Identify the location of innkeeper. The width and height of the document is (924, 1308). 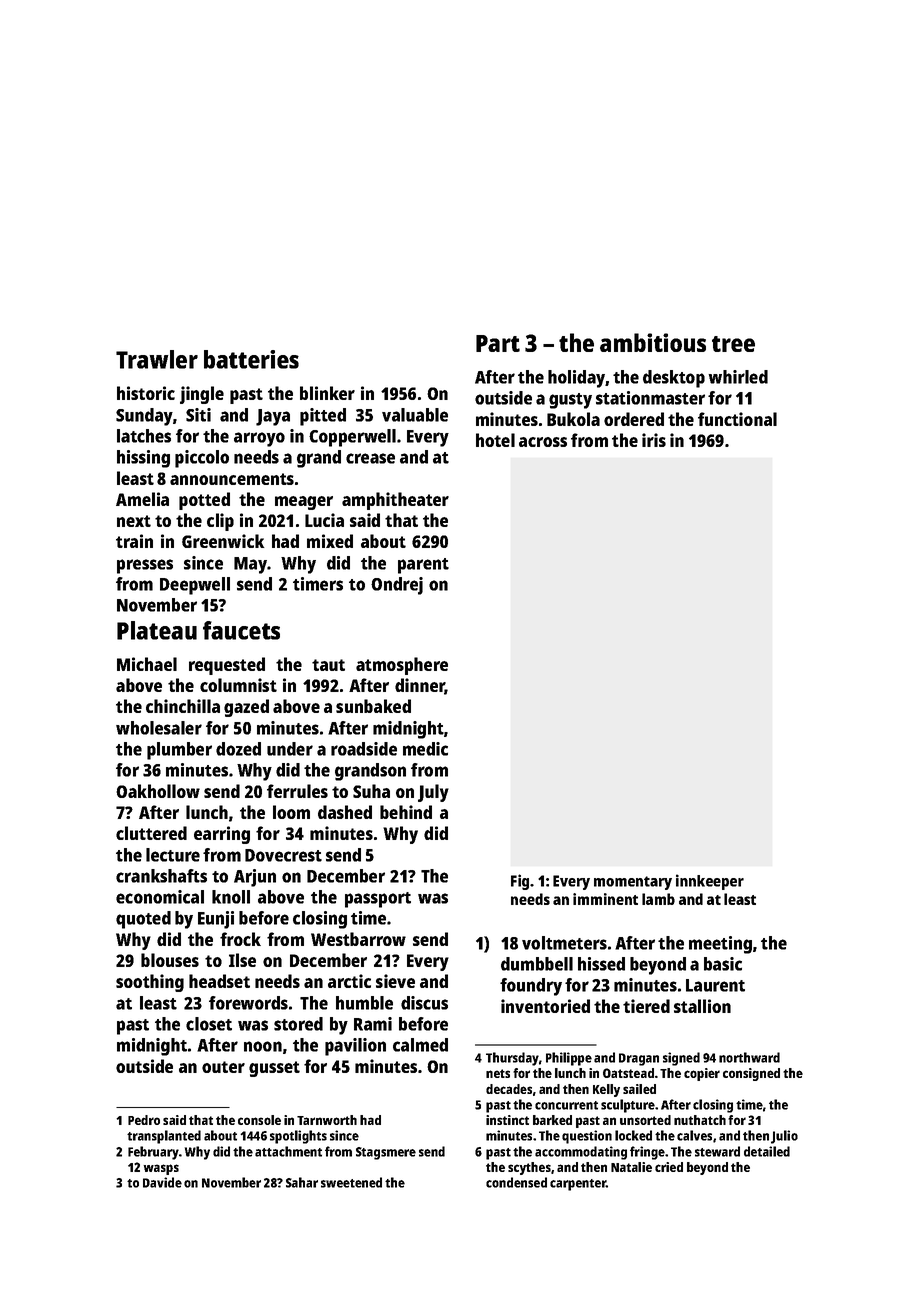
(710, 882).
